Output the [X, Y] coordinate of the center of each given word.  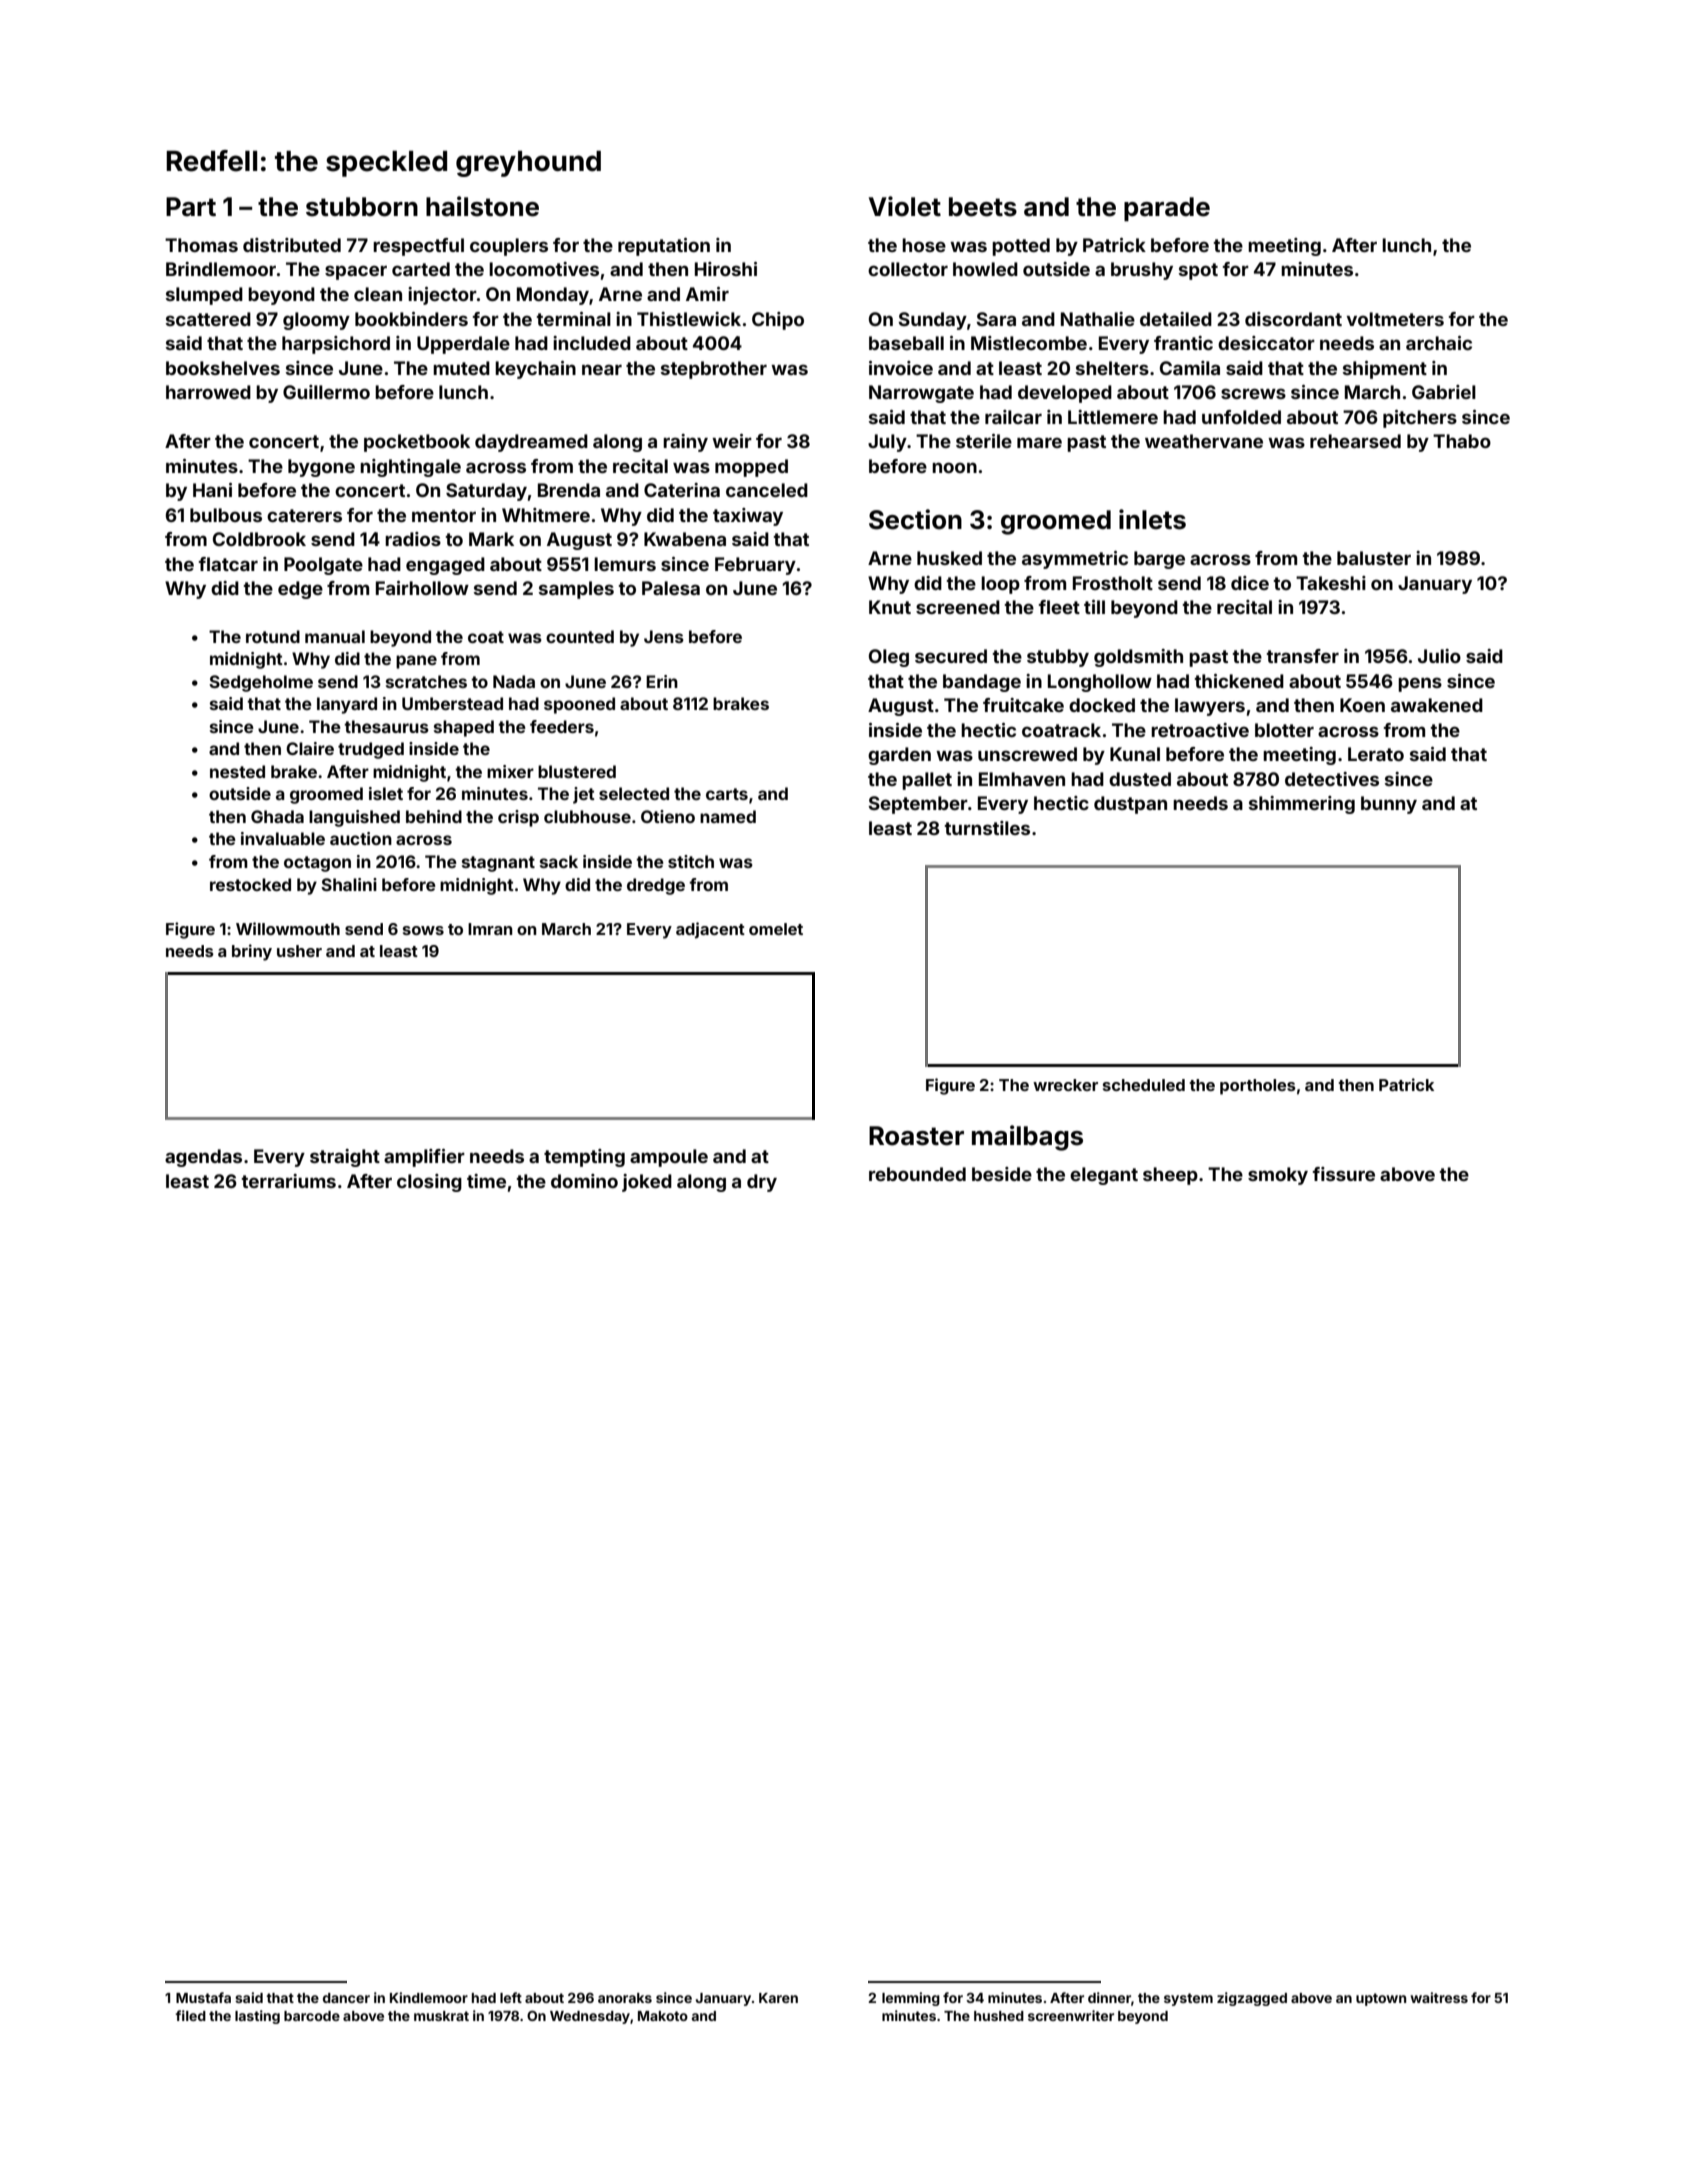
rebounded [917, 1174]
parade [1167, 209]
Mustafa [203, 1997]
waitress [1439, 1997]
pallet [927, 781]
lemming [911, 1999]
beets [983, 207]
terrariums [289, 1181]
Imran [490, 929]
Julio [1439, 656]
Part [191, 207]
